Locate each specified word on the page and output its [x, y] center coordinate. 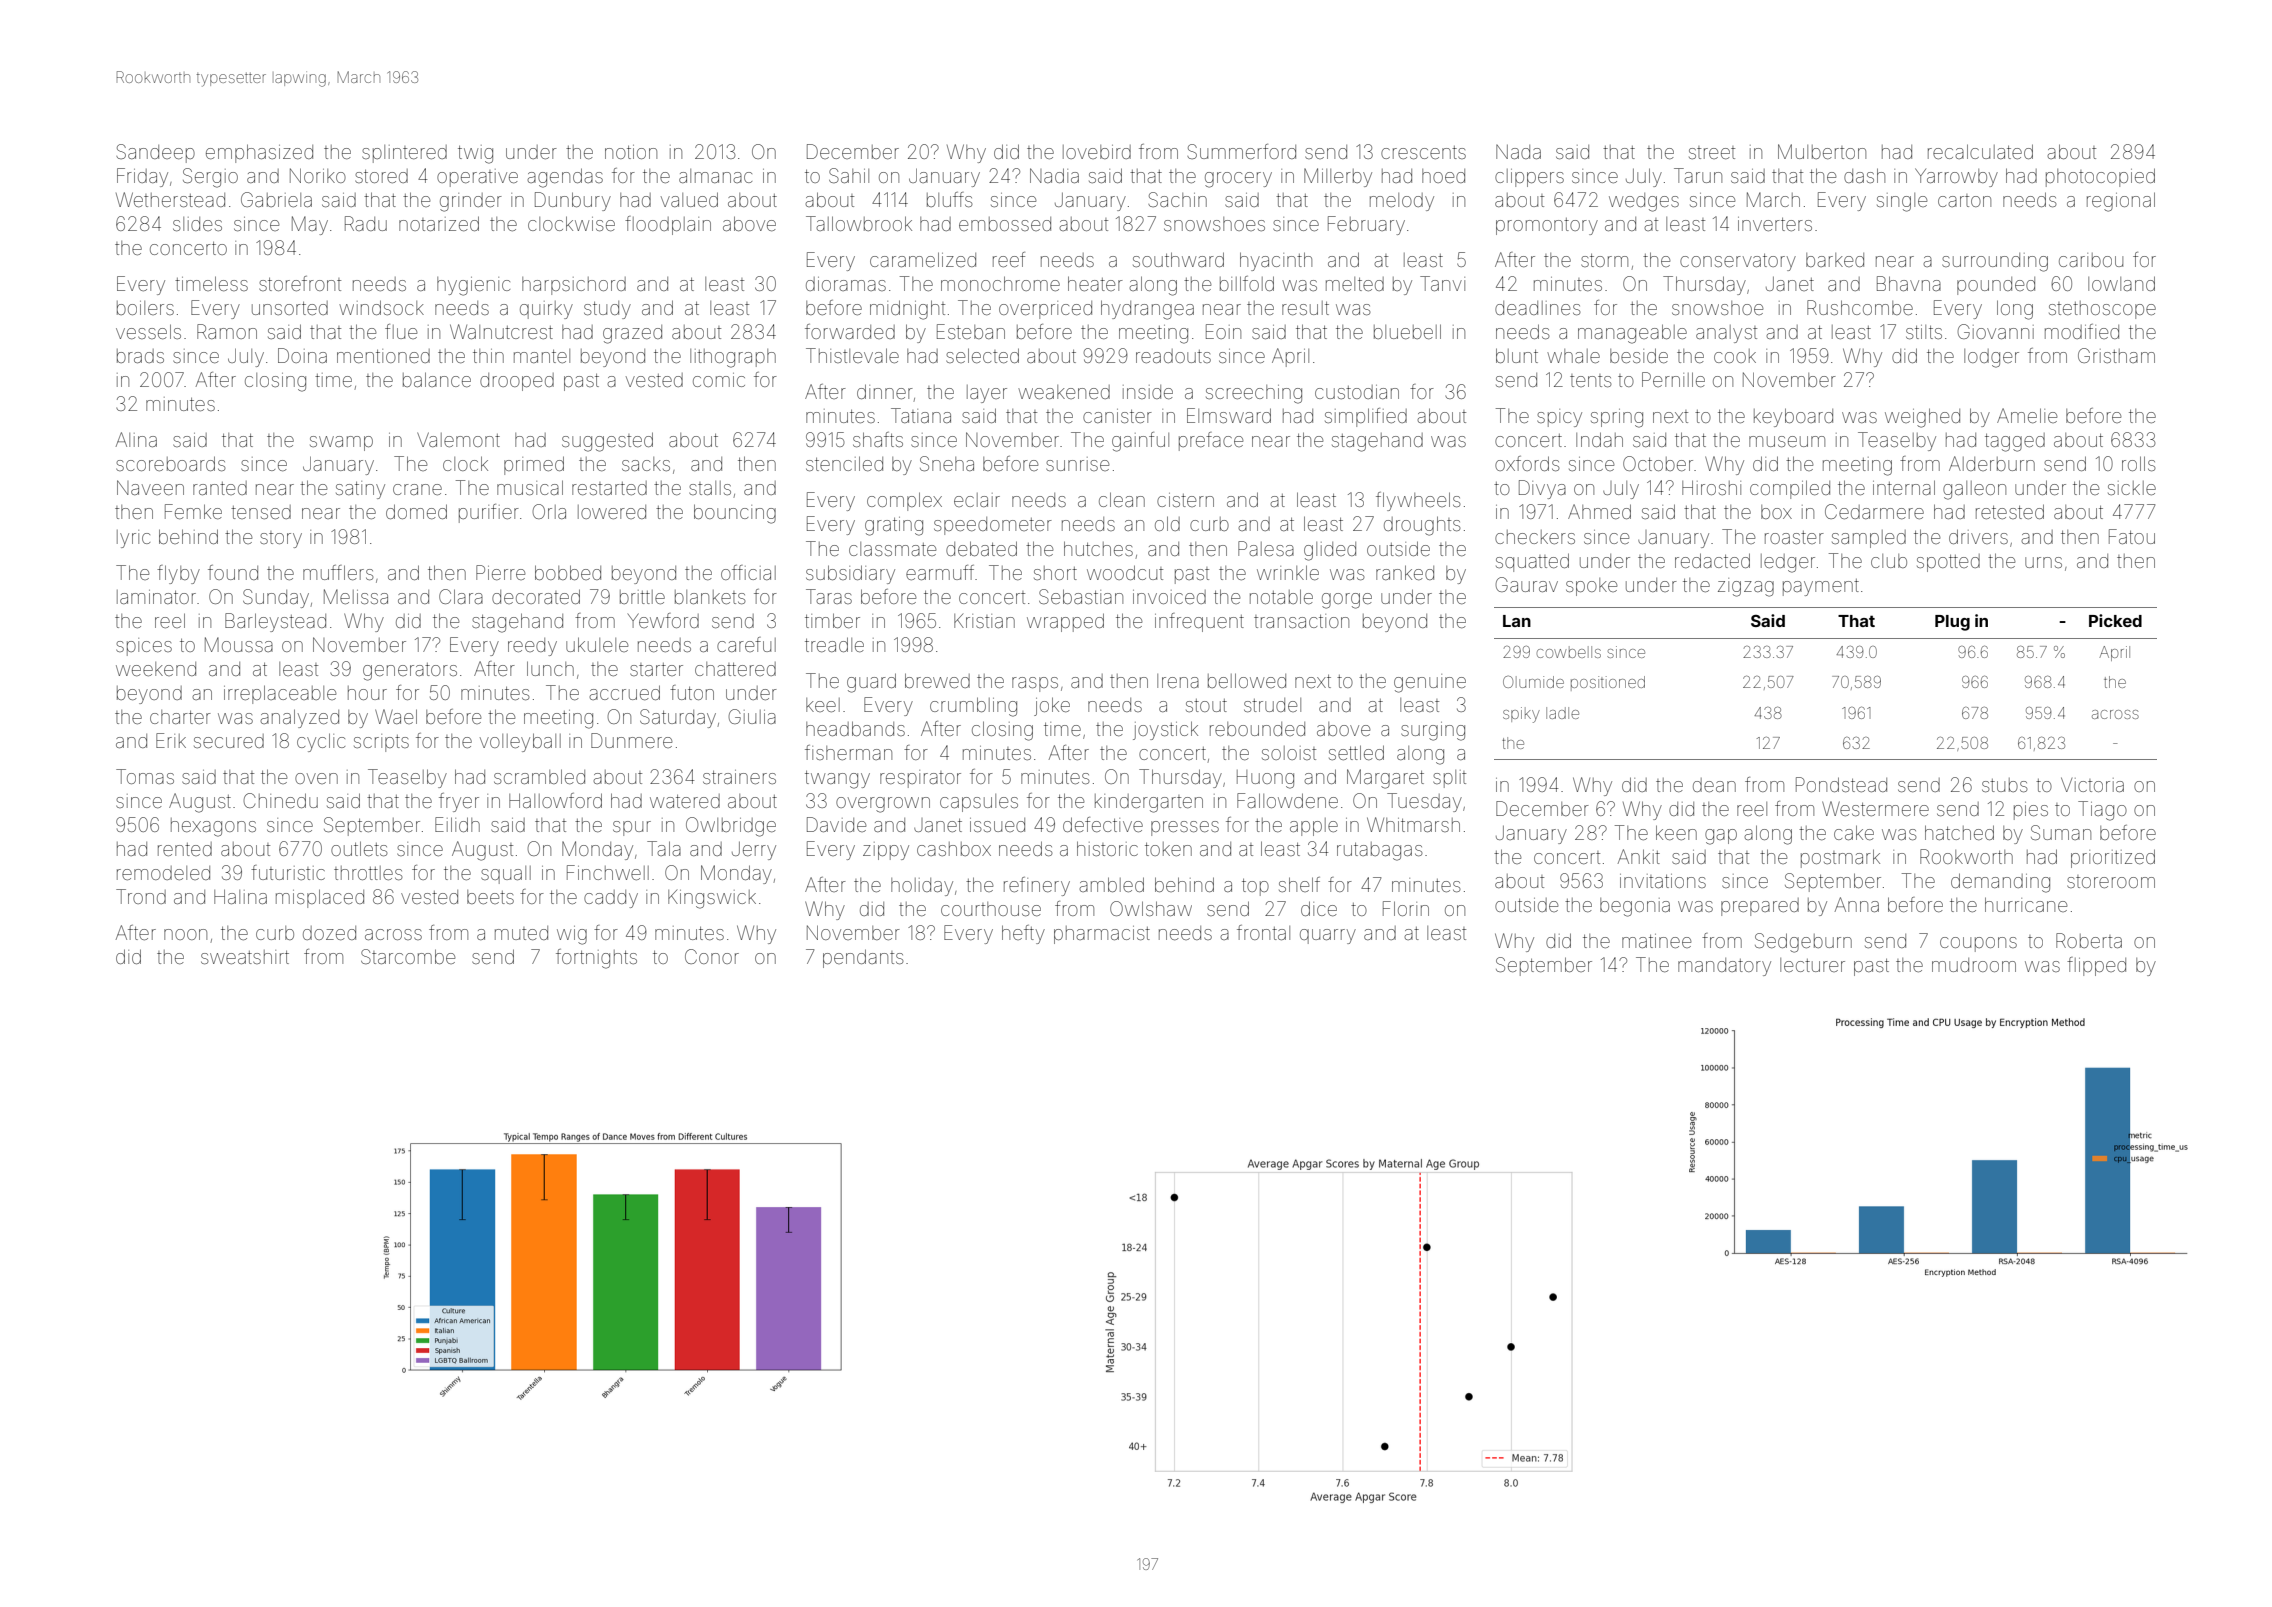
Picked [2115, 620]
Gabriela [276, 199]
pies [2031, 811]
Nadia [1054, 175]
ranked [1405, 572]
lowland [2121, 283]
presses [1185, 828]
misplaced [320, 898]
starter [656, 669]
